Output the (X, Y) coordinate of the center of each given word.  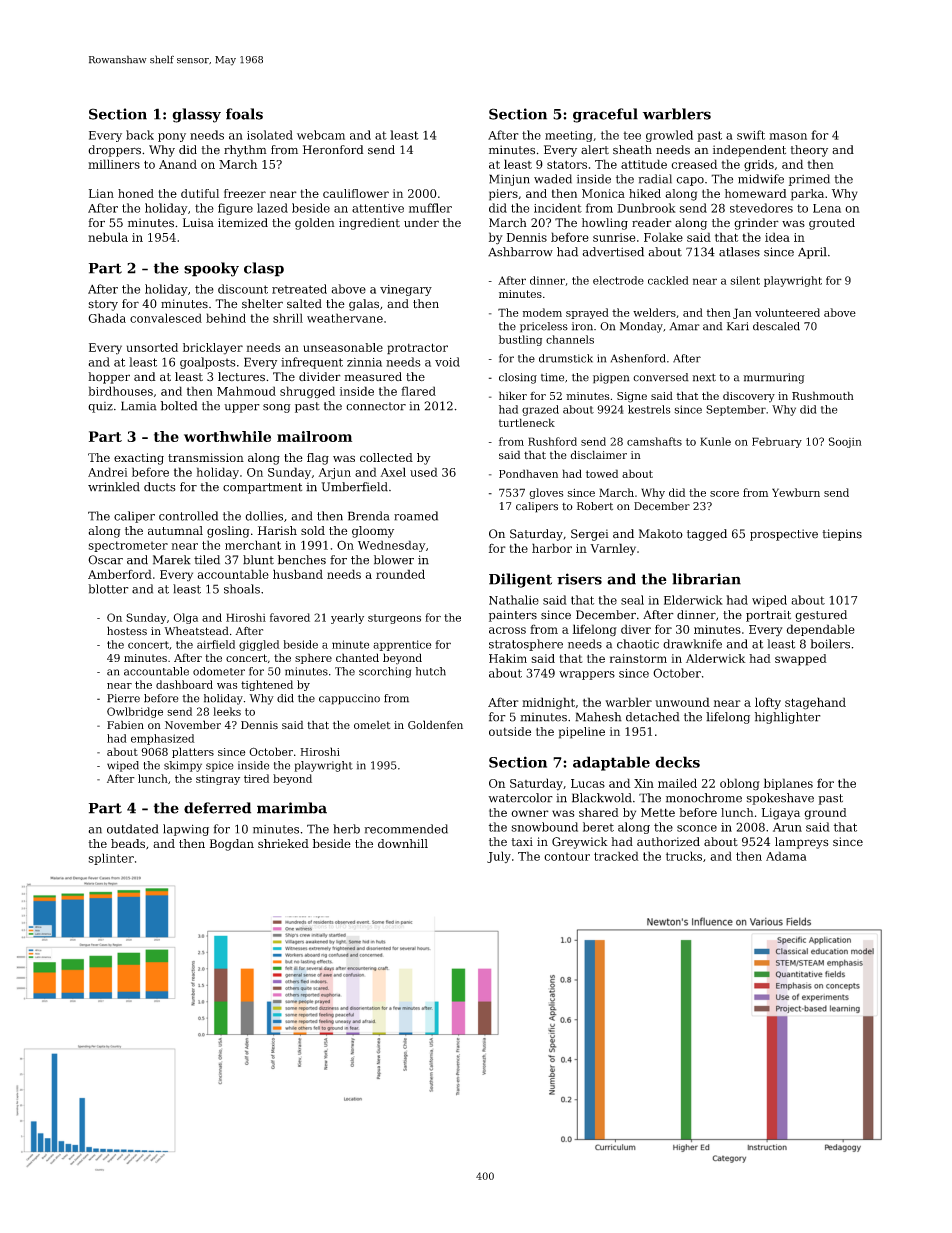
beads (128, 843)
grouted (832, 224)
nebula (108, 237)
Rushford (552, 441)
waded (553, 179)
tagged (707, 535)
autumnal (175, 530)
